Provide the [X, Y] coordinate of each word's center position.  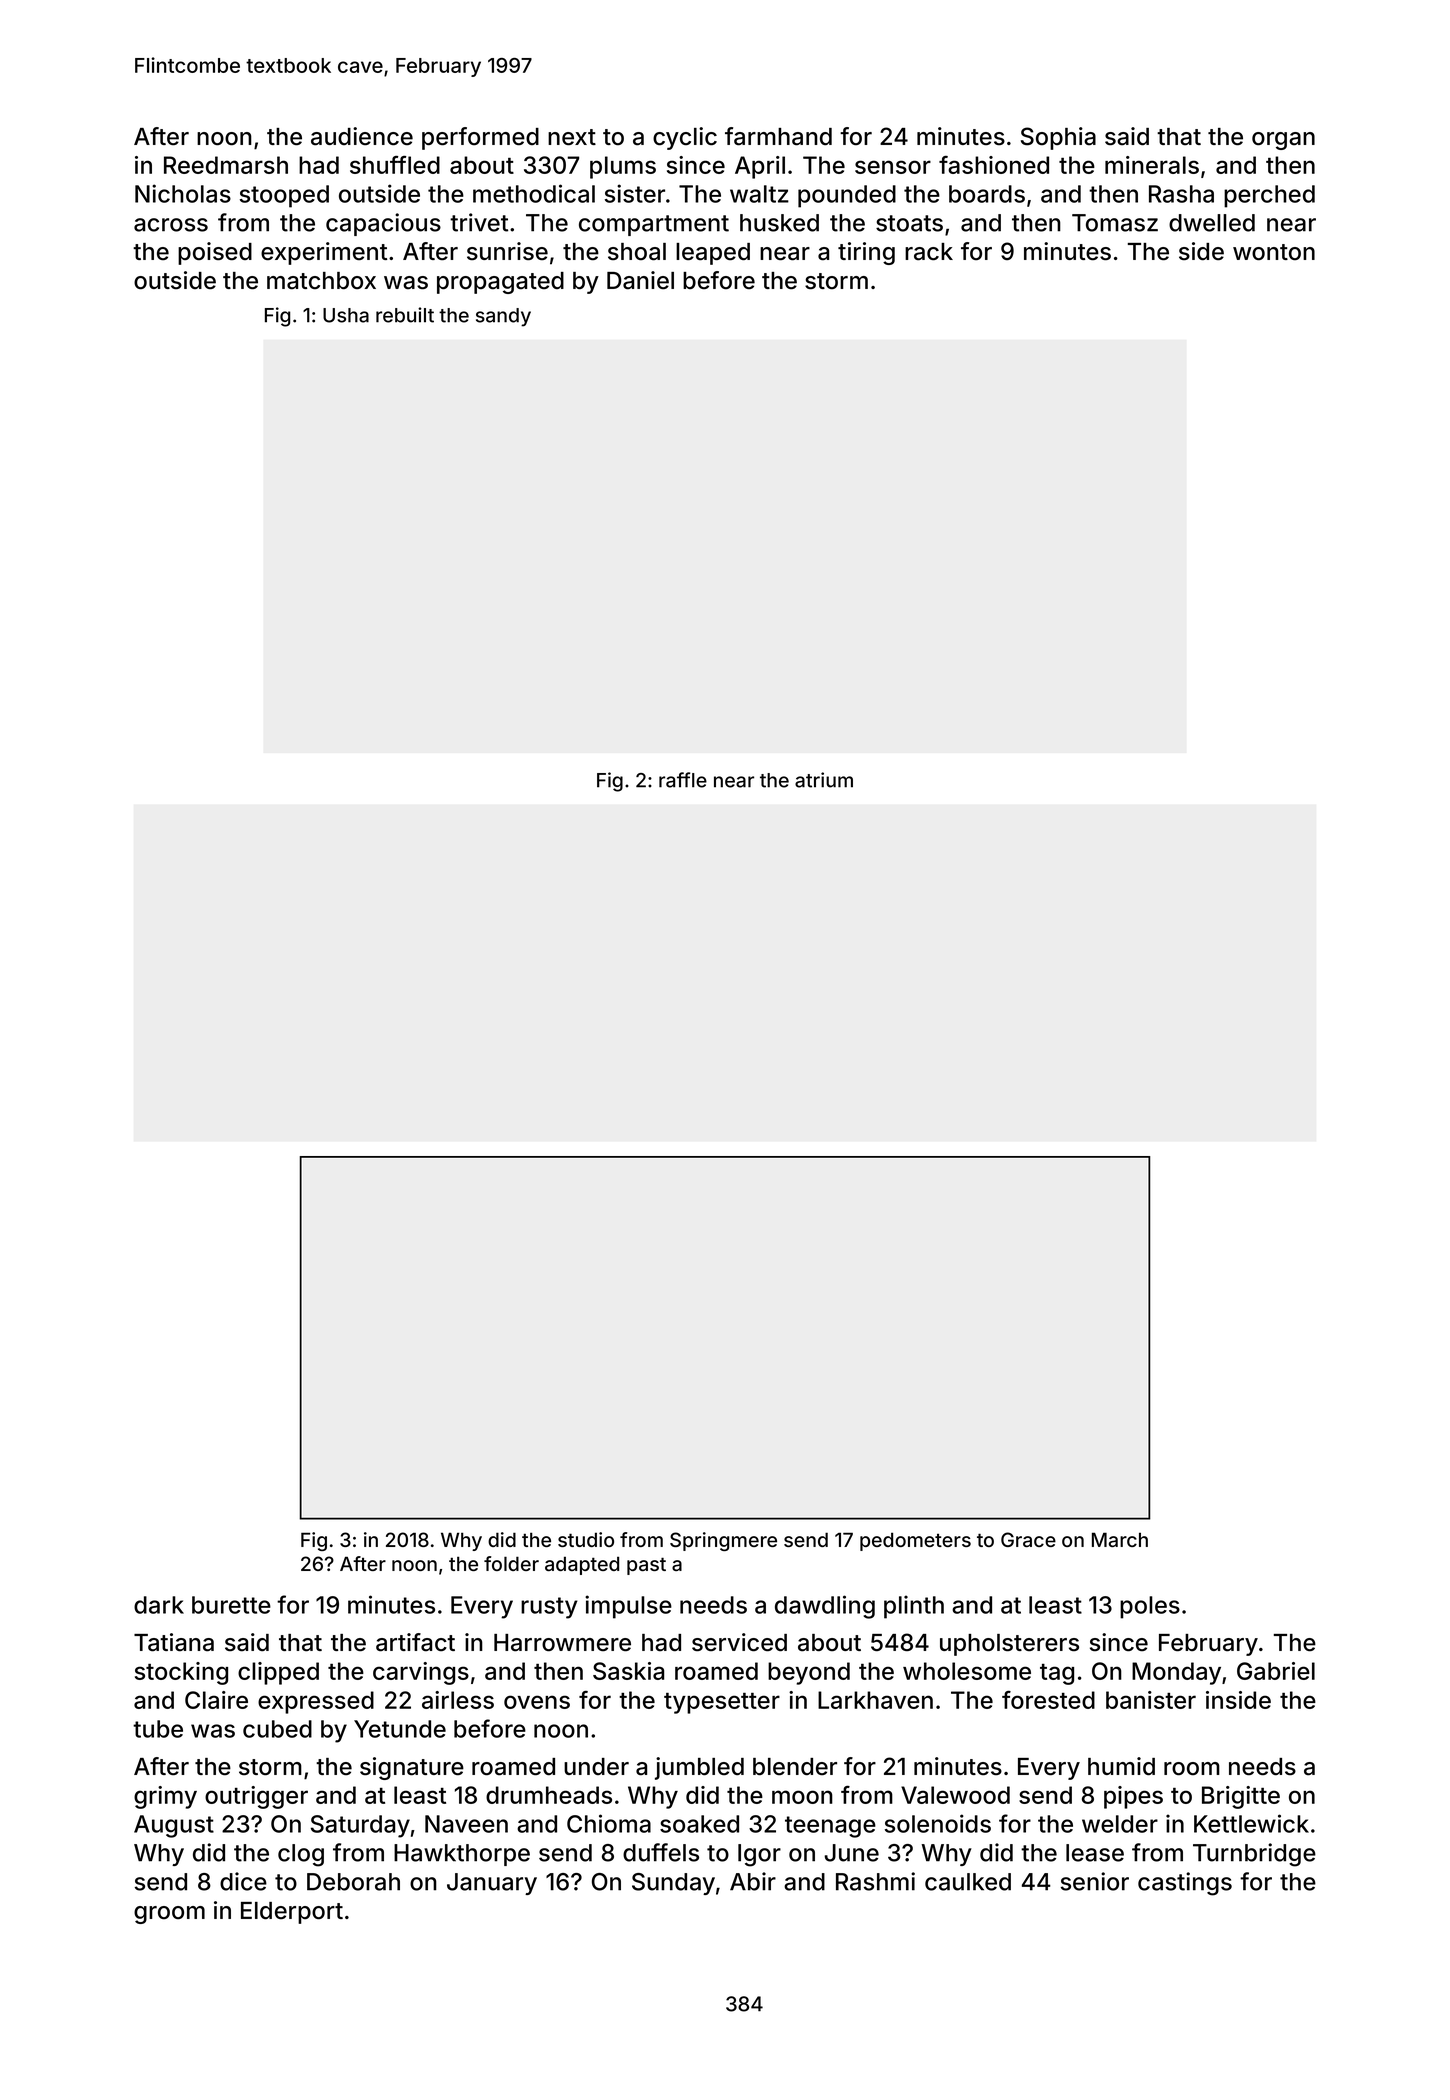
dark [159, 1605]
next [572, 137]
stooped [284, 196]
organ [1283, 141]
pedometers [915, 1541]
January [492, 1884]
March [1120, 1539]
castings [1185, 1884]
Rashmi [875, 1881]
